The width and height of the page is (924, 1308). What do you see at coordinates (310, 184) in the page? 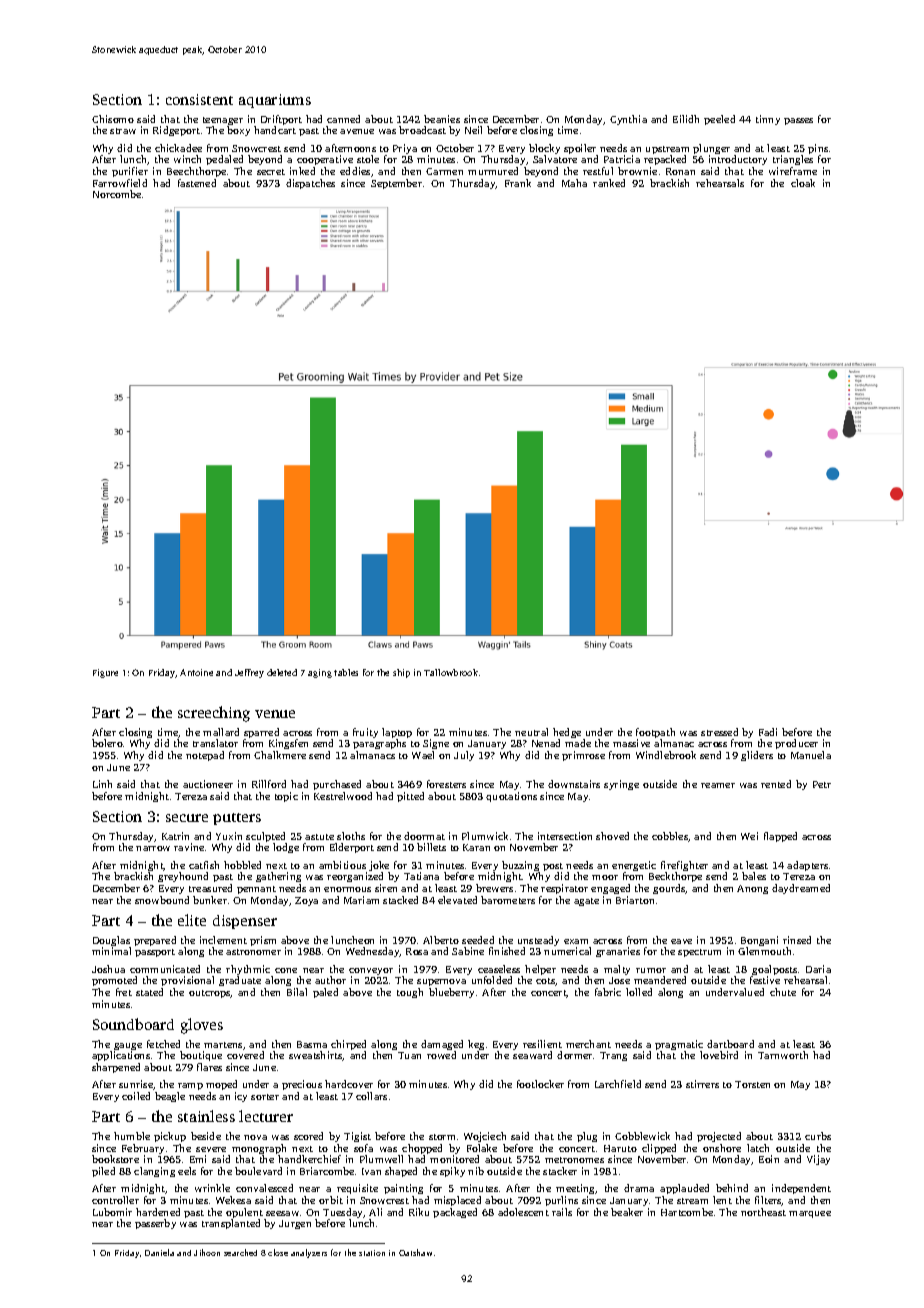
I see `dispatches` at bounding box center [310, 184].
